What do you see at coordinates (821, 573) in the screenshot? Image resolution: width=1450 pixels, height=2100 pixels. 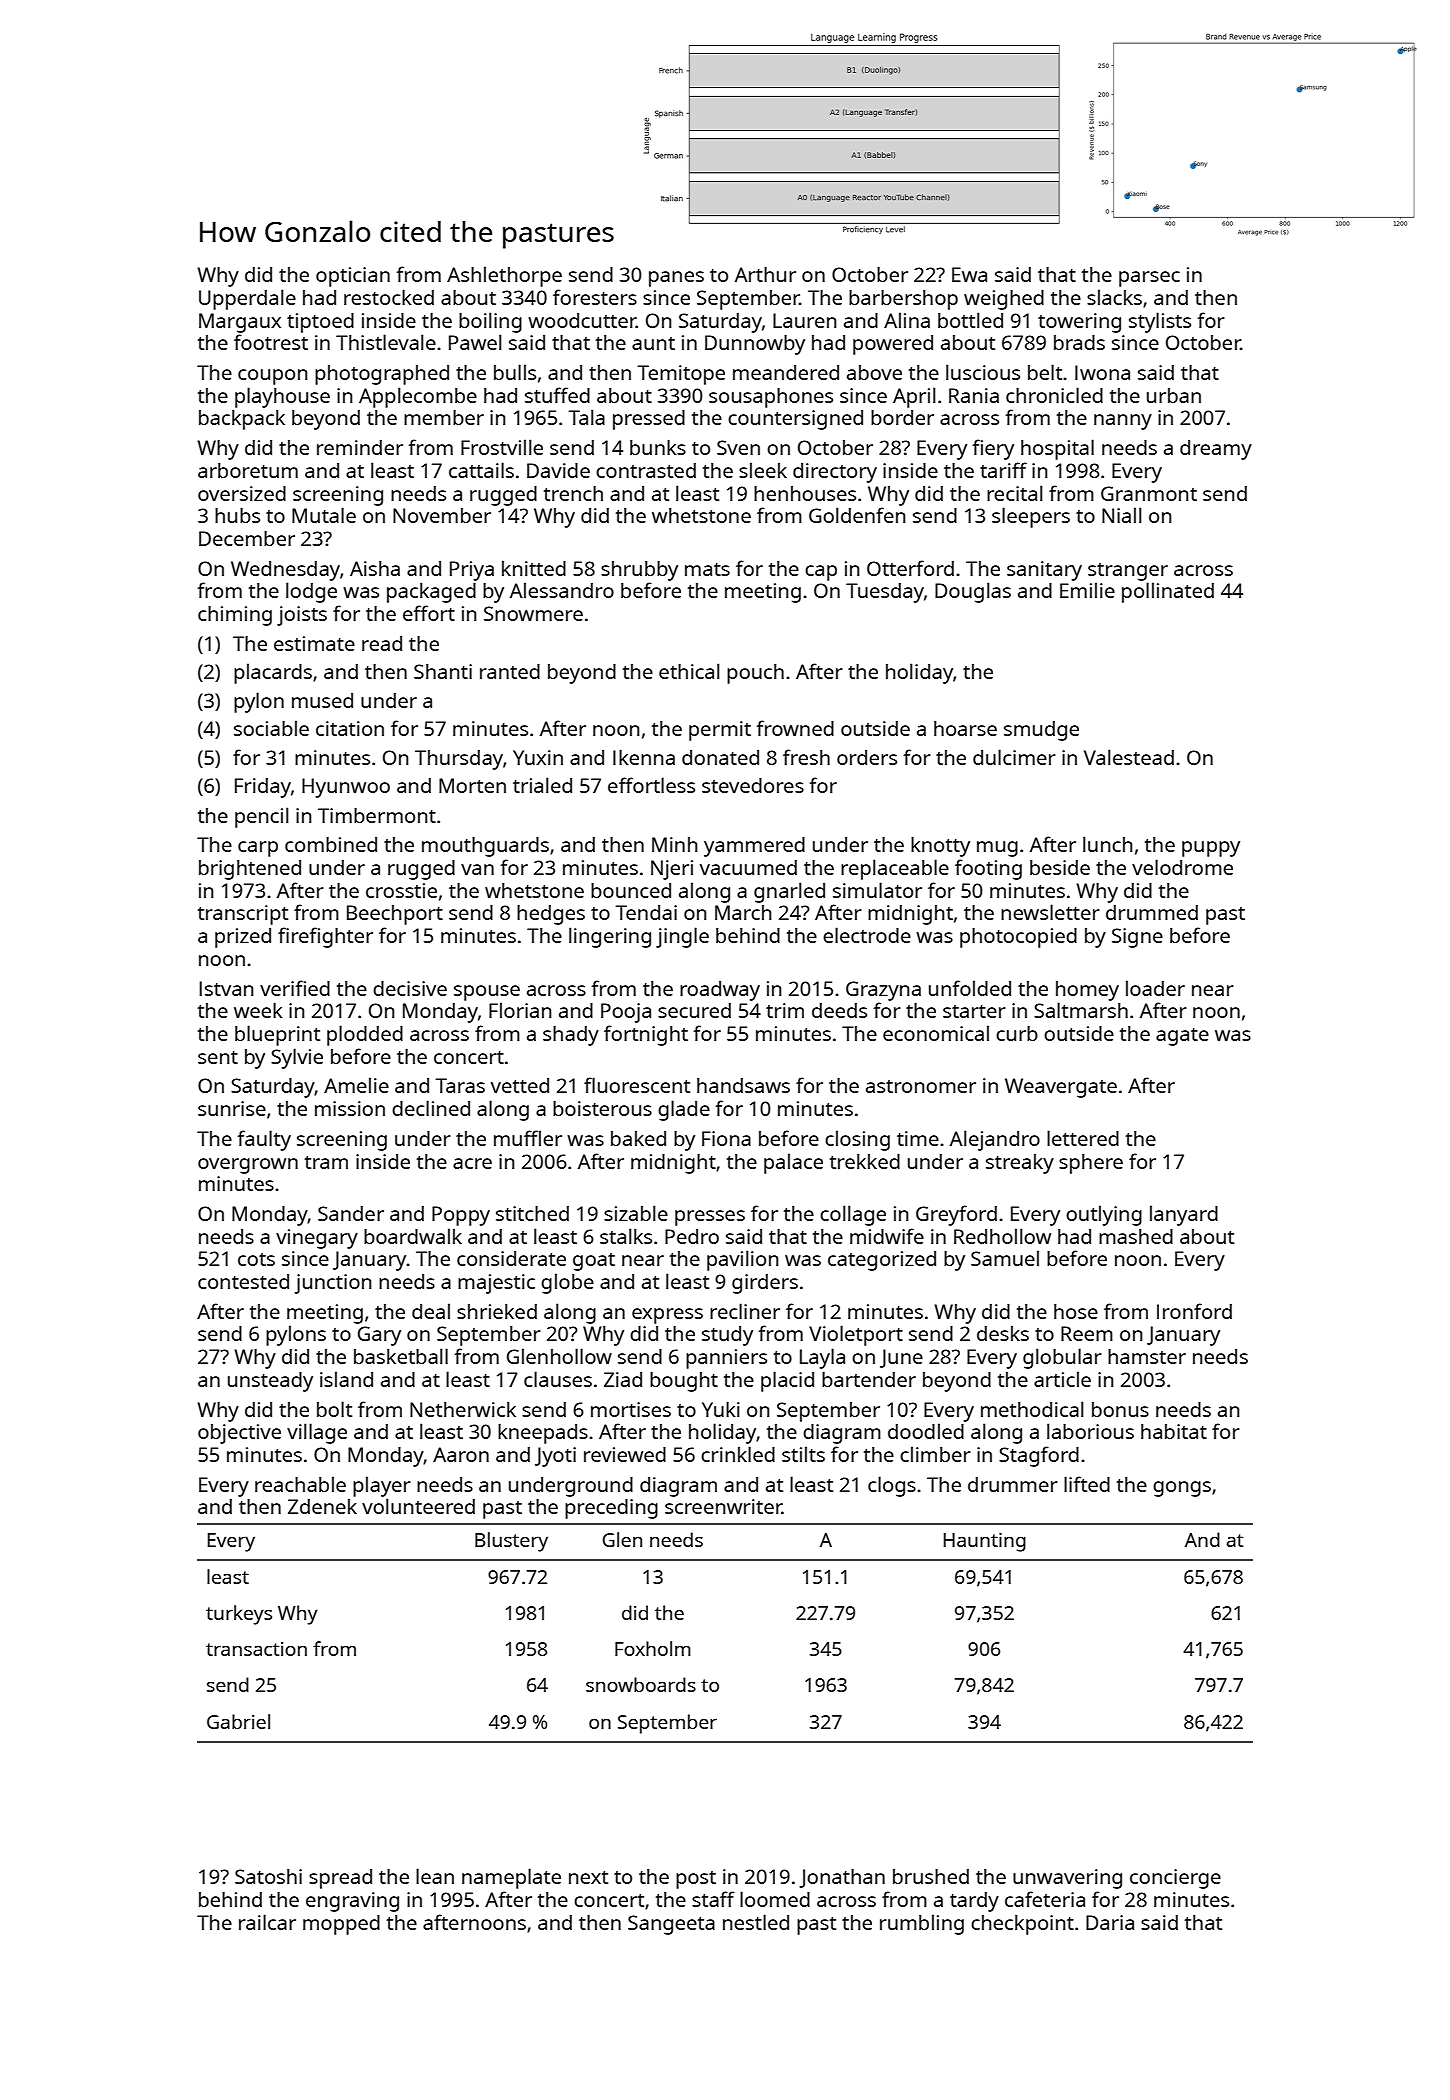 I see `cap` at bounding box center [821, 573].
